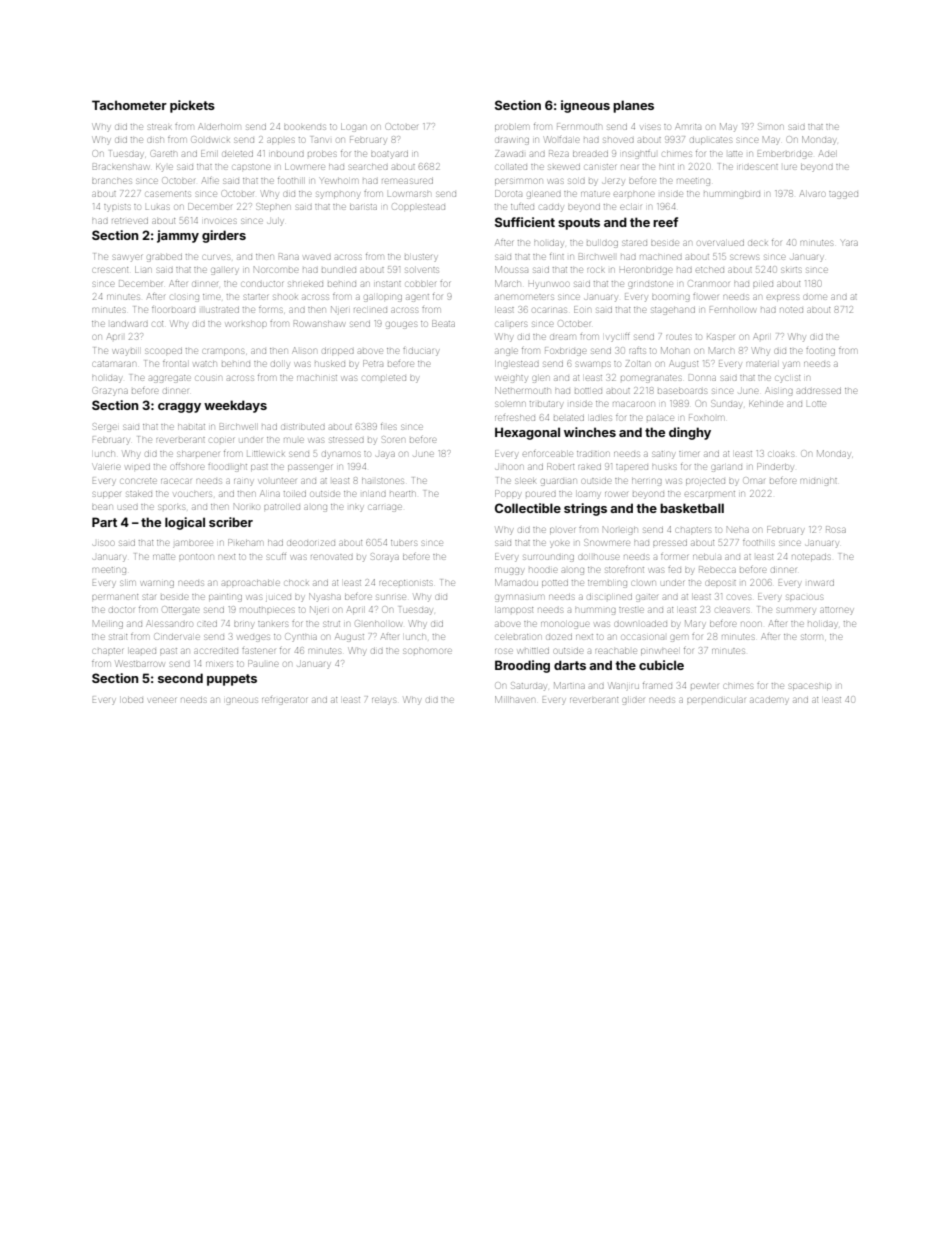 The image size is (952, 1233). I want to click on planes, so click(633, 106).
